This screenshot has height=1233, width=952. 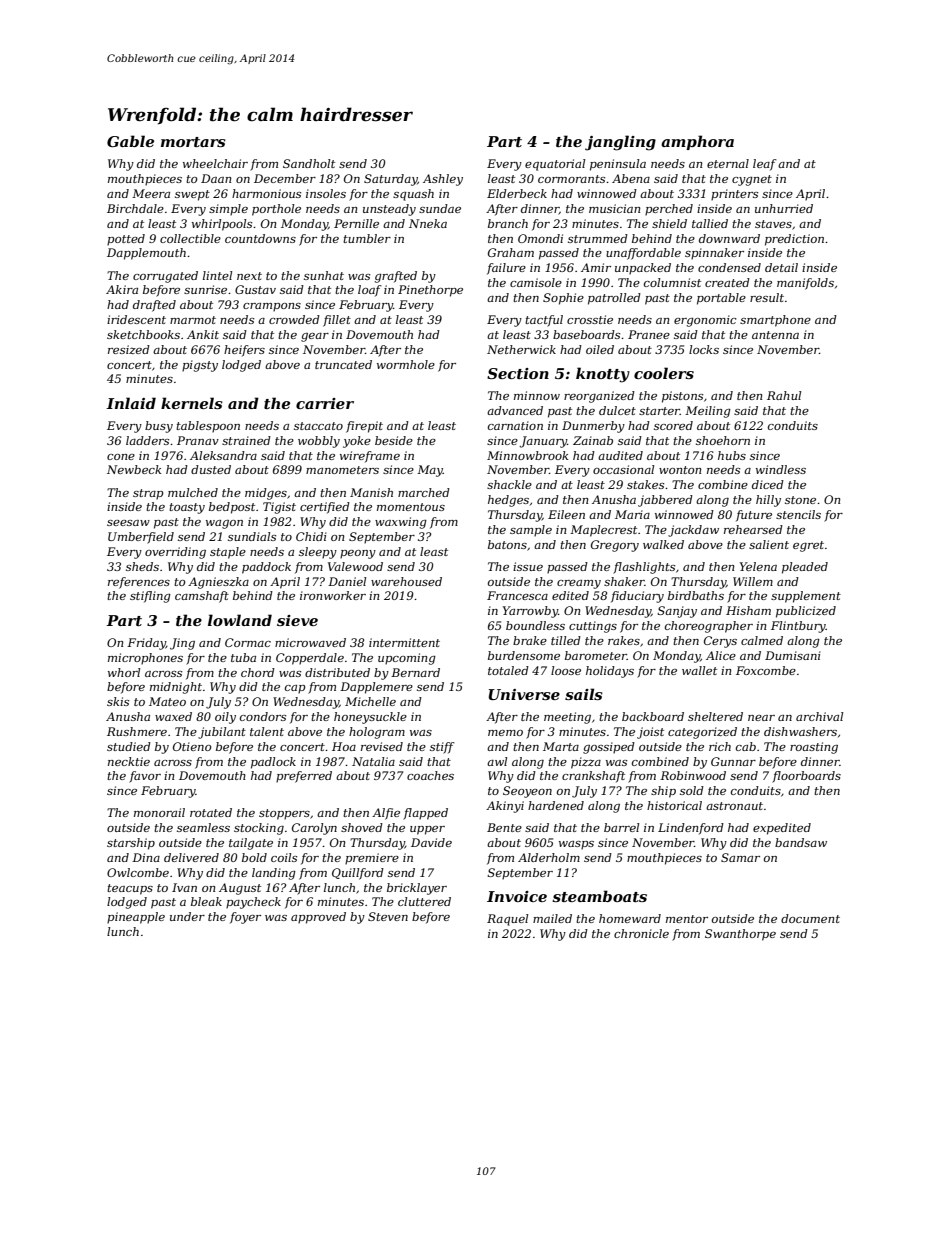 What do you see at coordinates (203, 827) in the screenshot?
I see `seamless` at bounding box center [203, 827].
